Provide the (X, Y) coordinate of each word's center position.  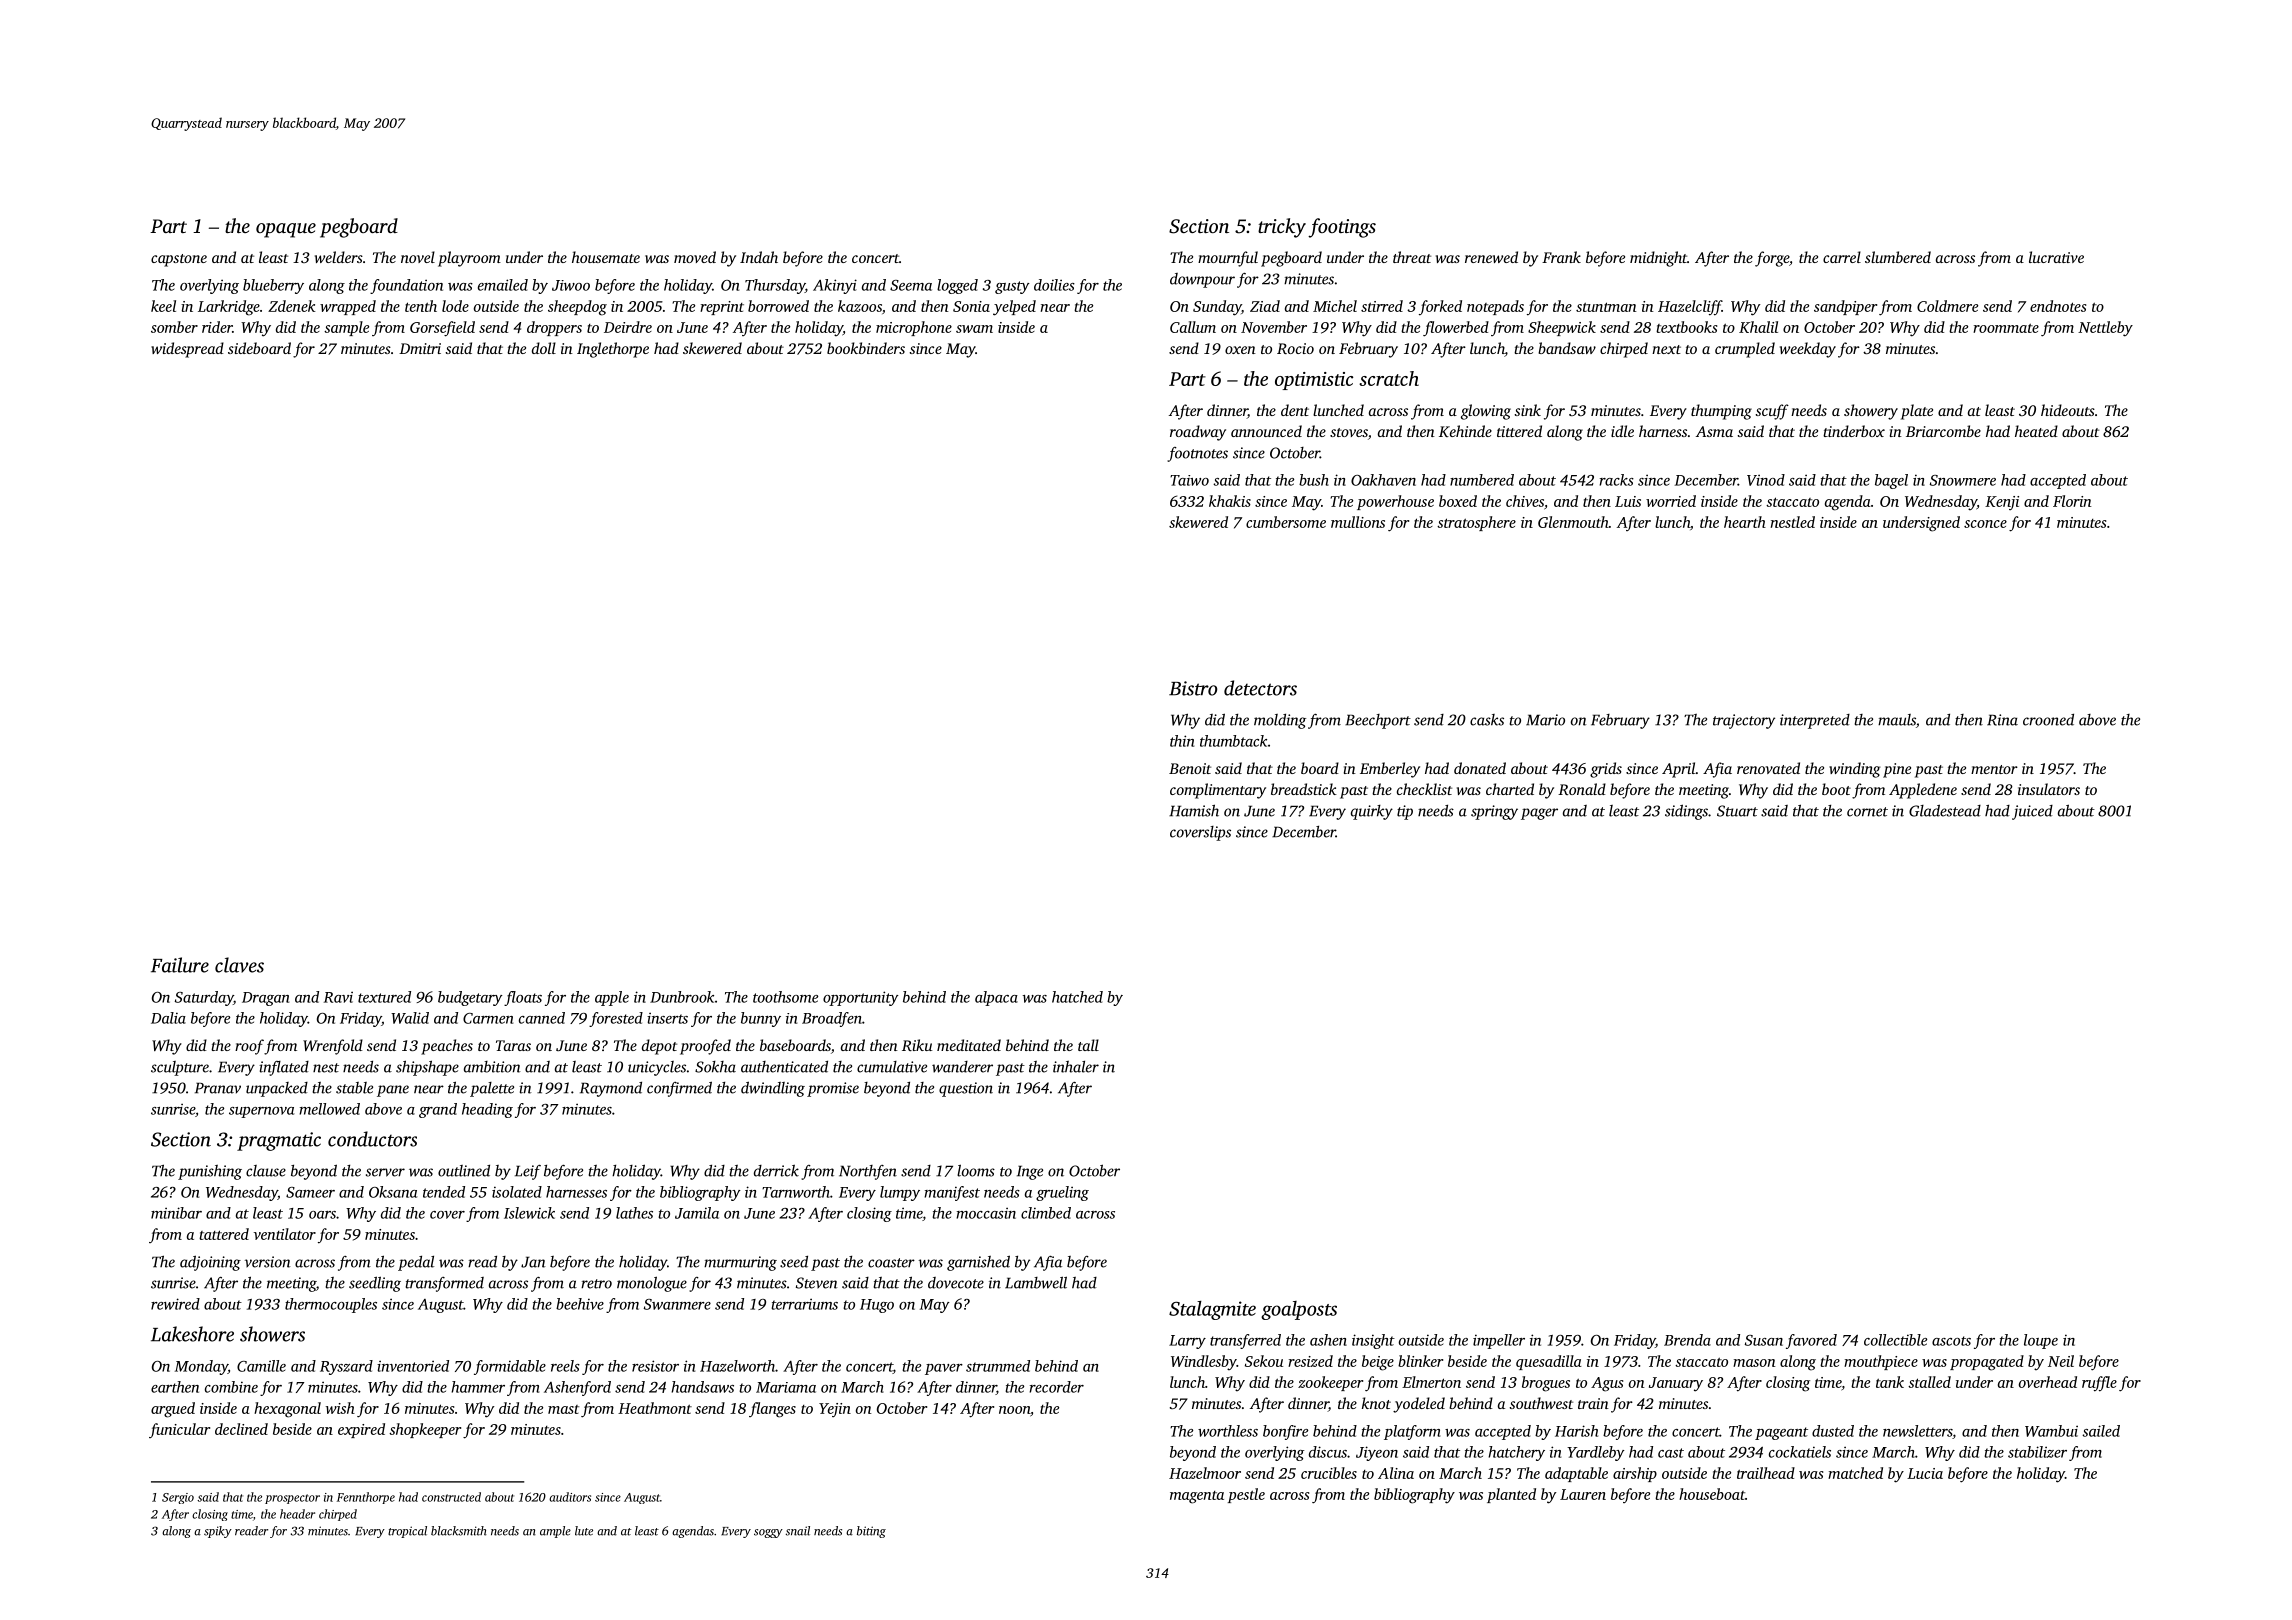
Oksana (393, 1192)
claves (239, 965)
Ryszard (346, 1367)
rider (217, 327)
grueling (1062, 1193)
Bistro (1193, 688)
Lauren (1583, 1494)
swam (974, 329)
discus (1328, 1452)
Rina (2002, 720)
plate (1917, 412)
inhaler (1076, 1067)
